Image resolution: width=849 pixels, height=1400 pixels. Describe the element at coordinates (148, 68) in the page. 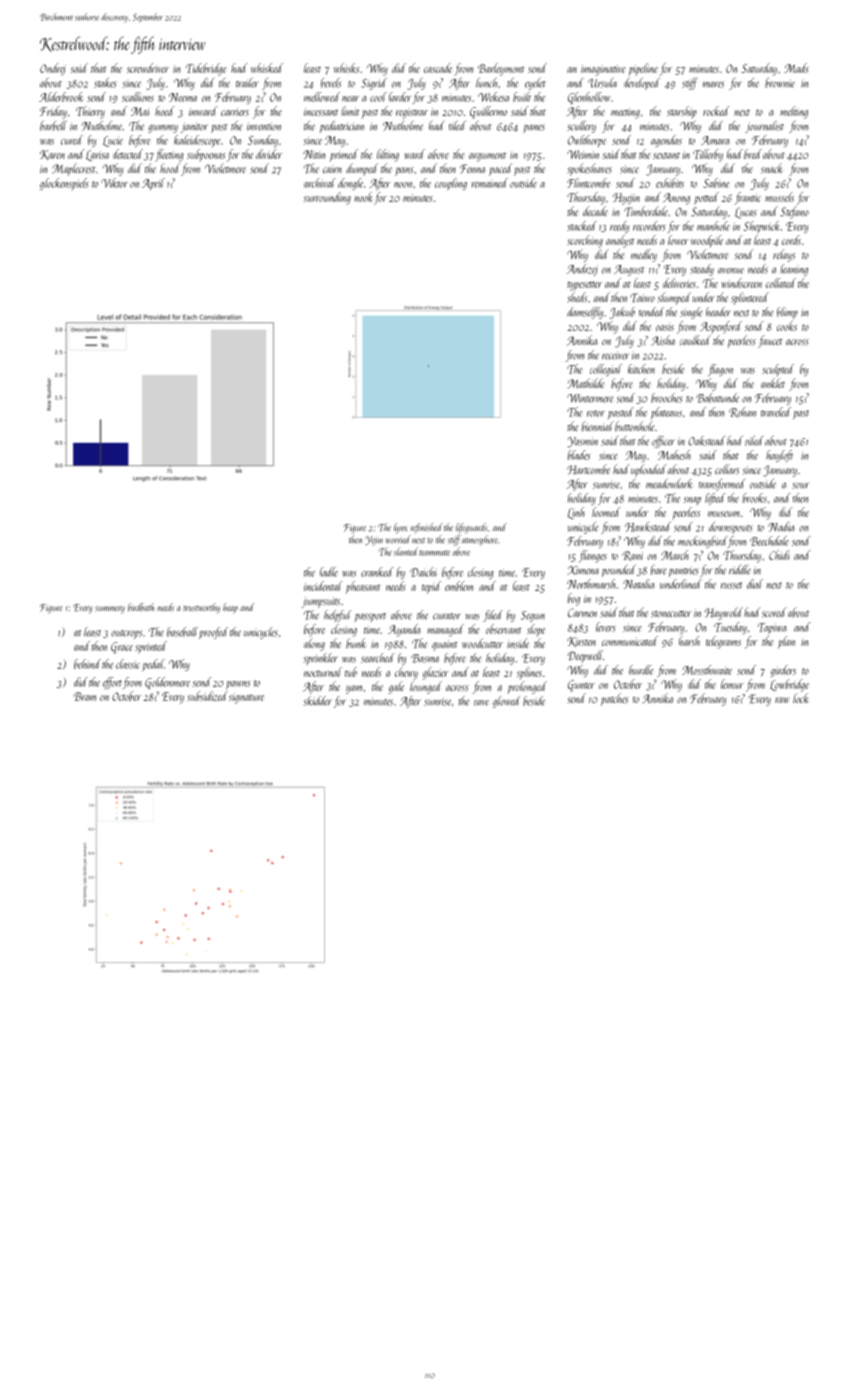

I see `screwdriver` at that location.
